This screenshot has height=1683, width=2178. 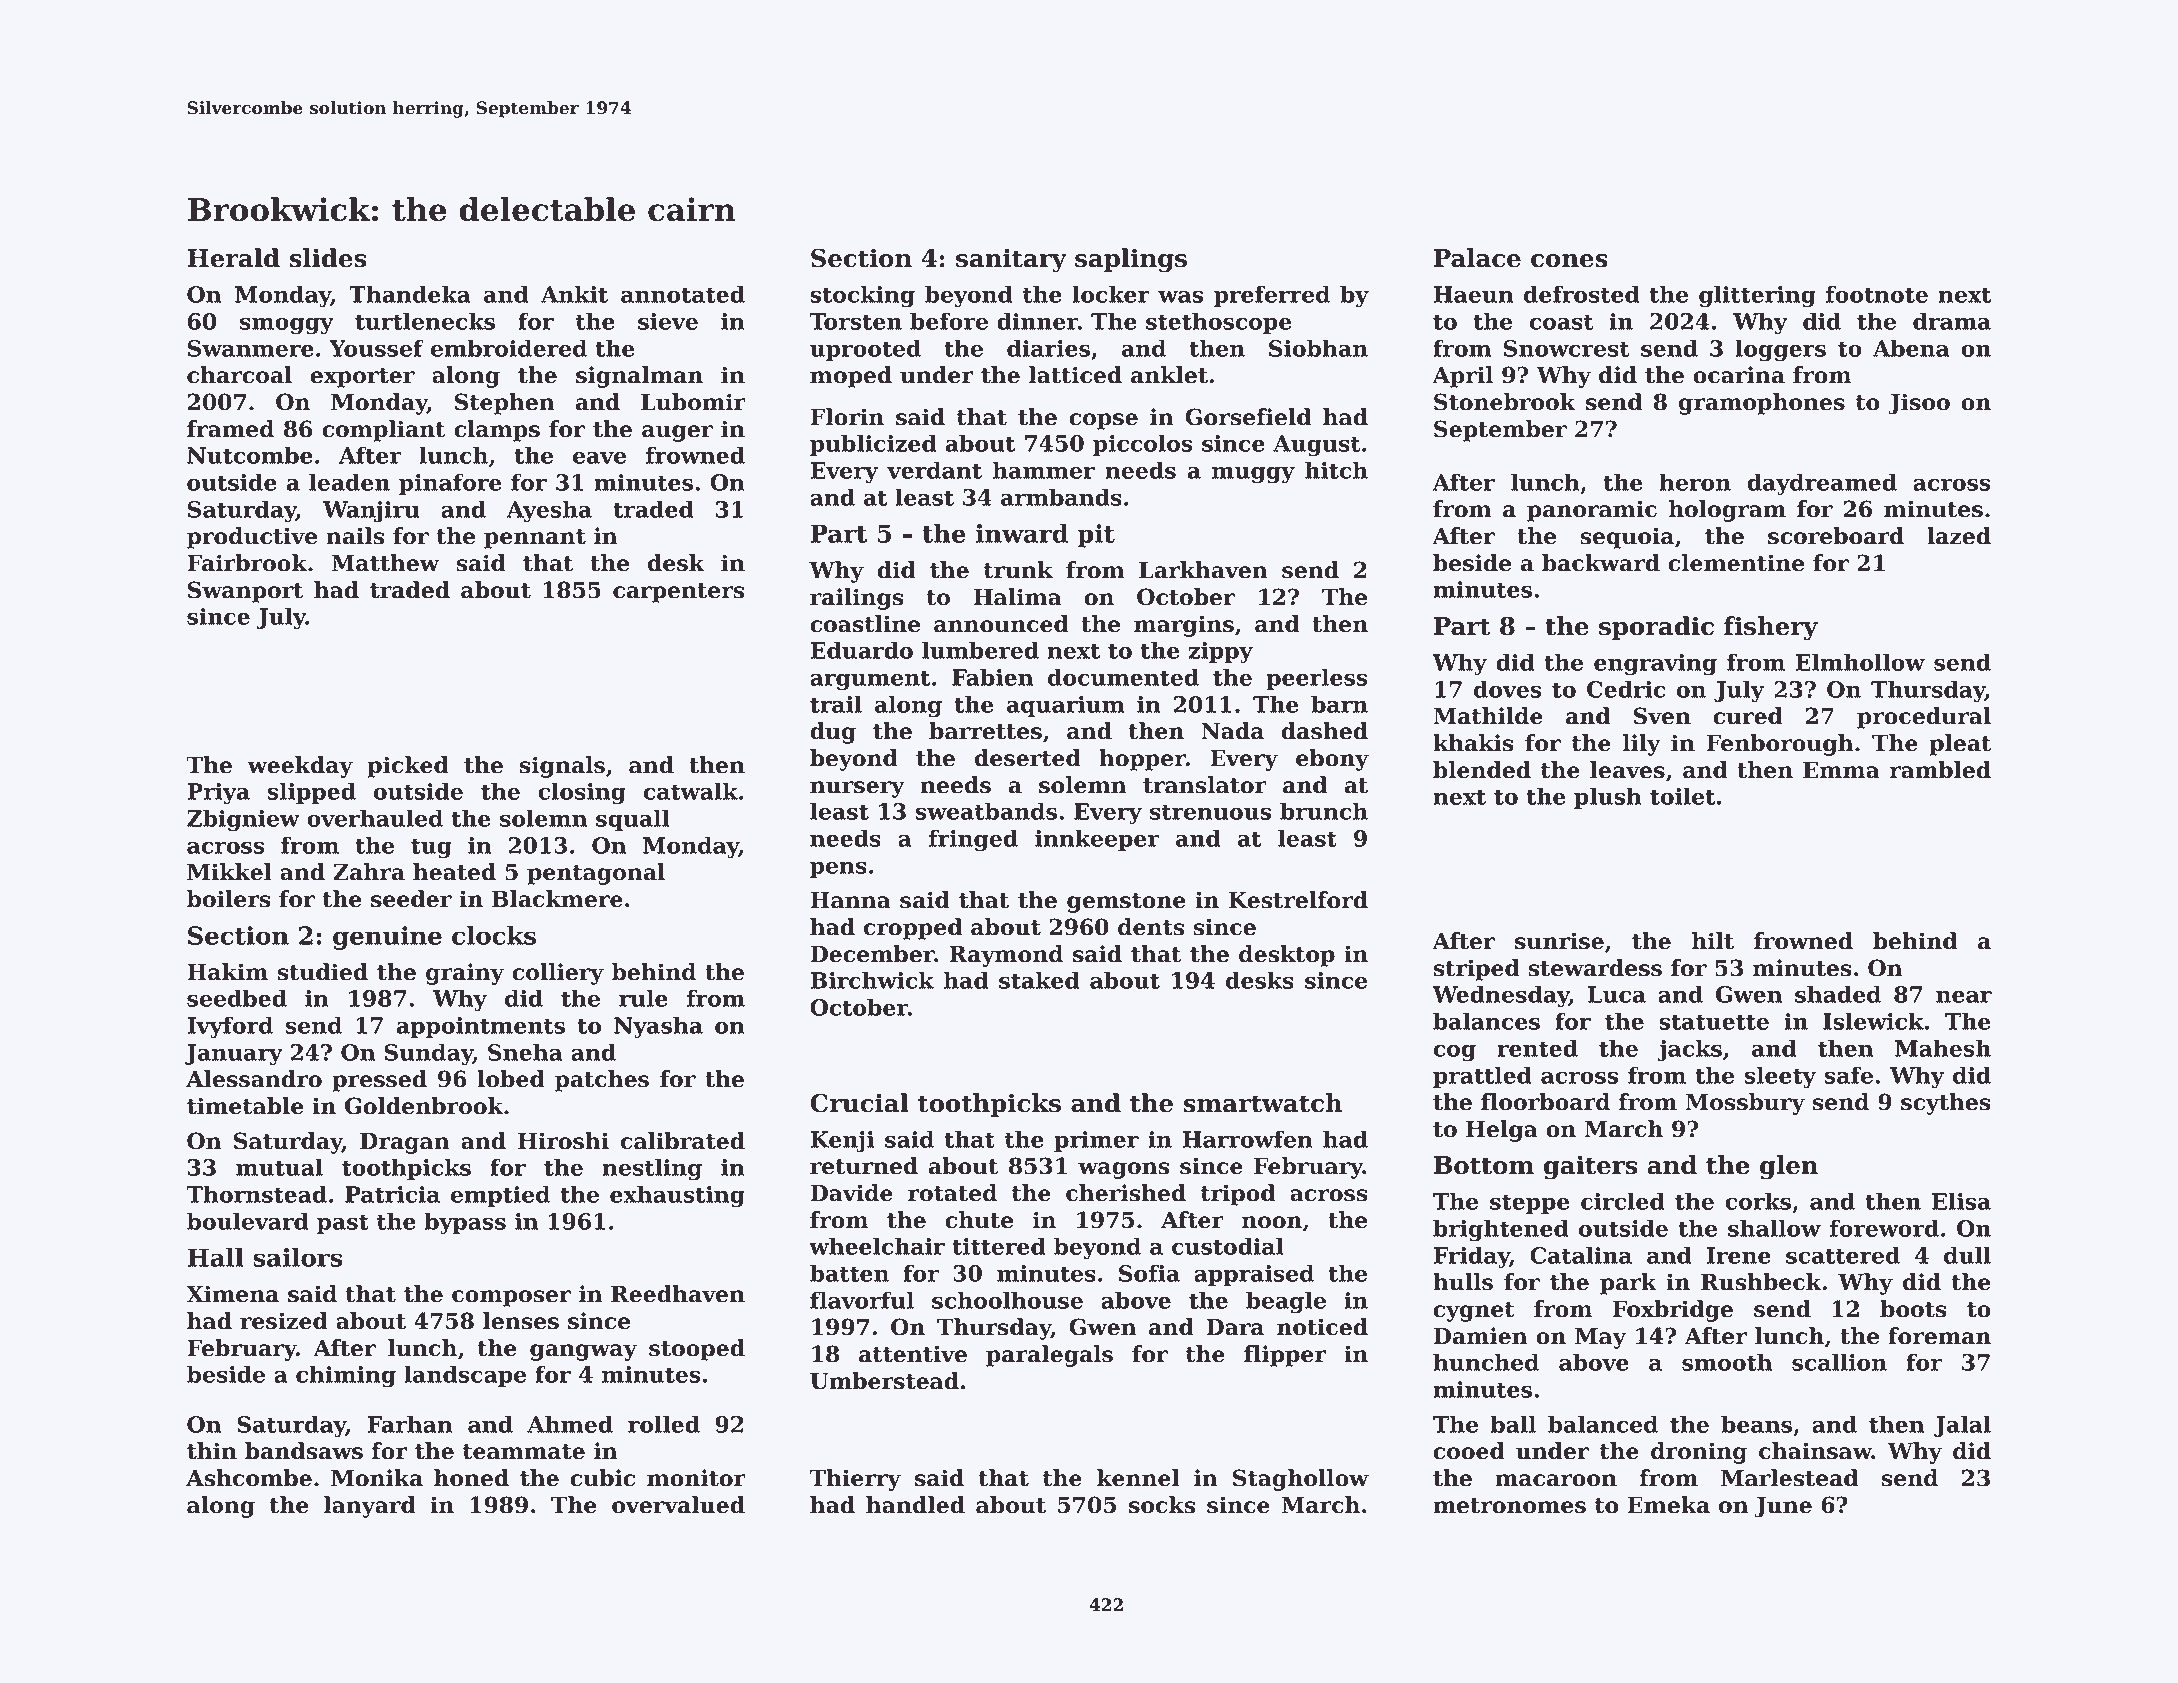 I want to click on signalman, so click(x=639, y=377).
